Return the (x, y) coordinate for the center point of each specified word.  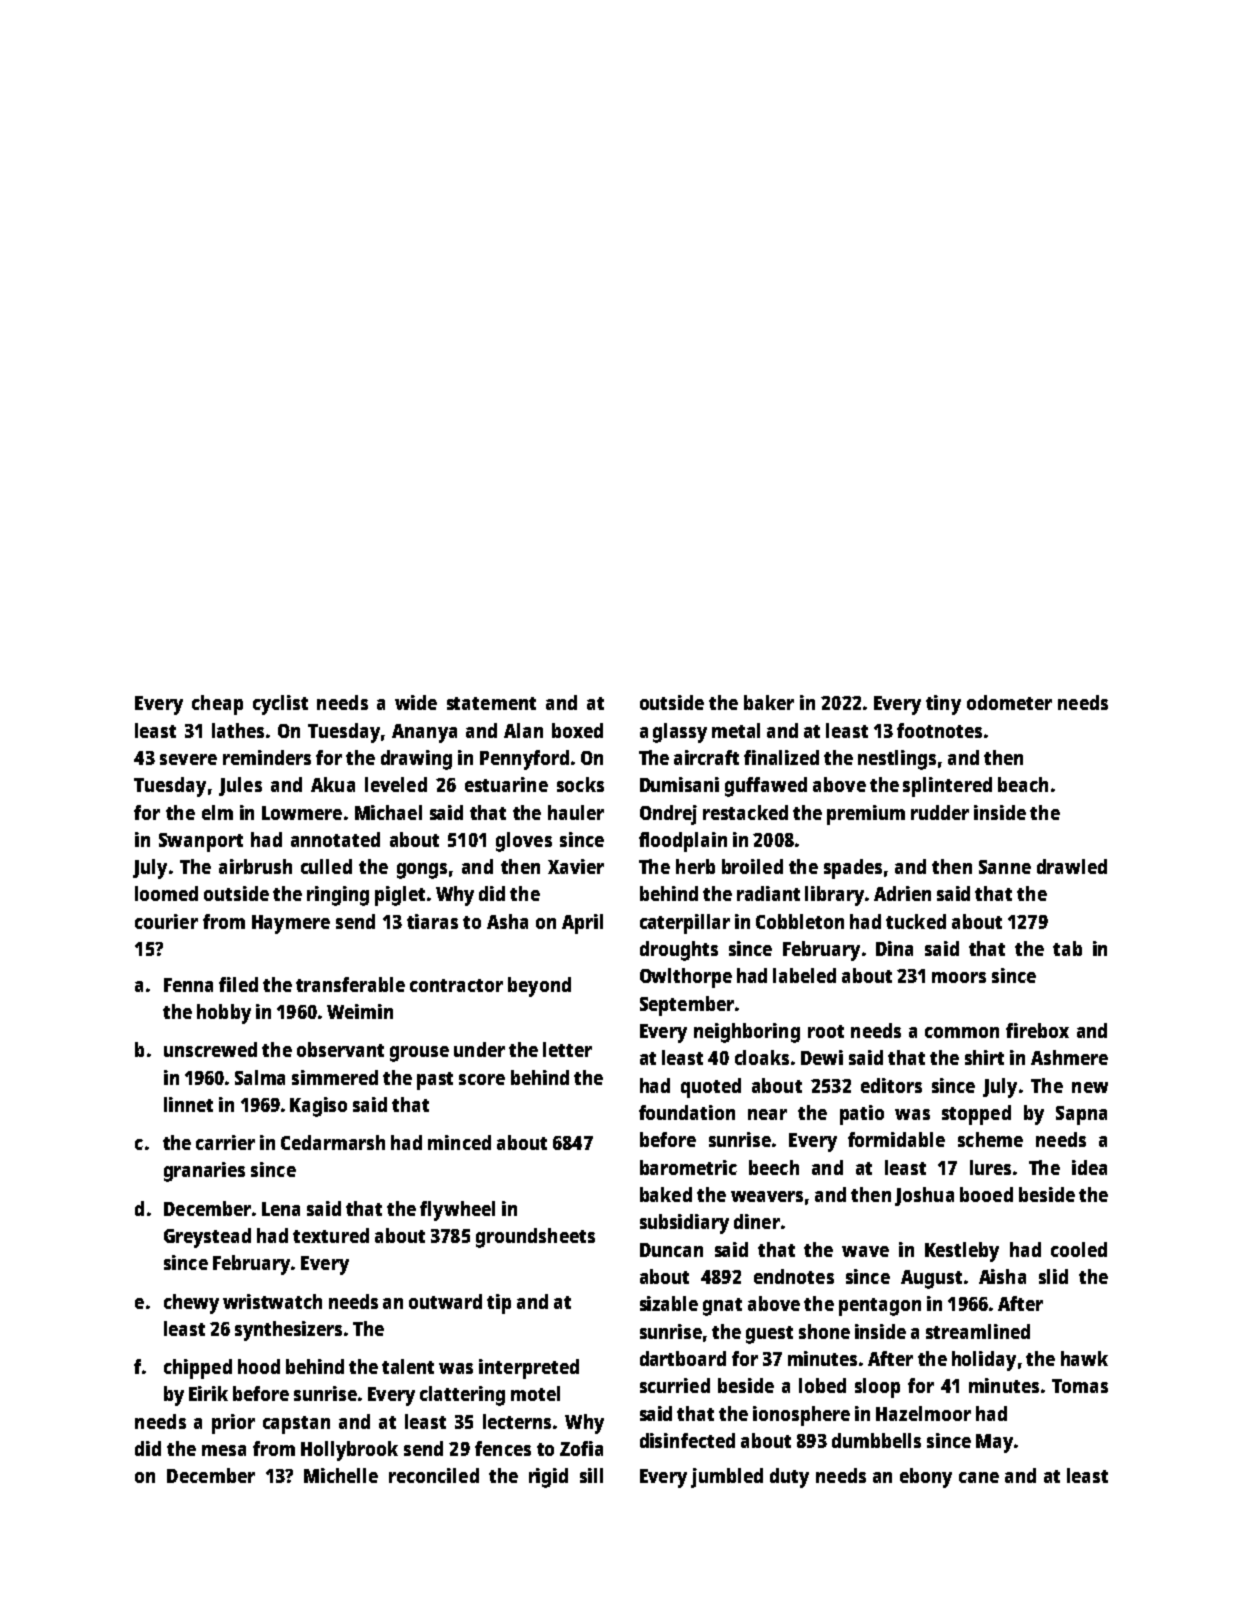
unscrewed (210, 1049)
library (834, 896)
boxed (577, 730)
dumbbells (876, 1440)
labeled (804, 975)
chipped (198, 1369)
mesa (224, 1450)
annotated (335, 839)
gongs (422, 871)
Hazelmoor (923, 1413)
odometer (1009, 702)
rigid (548, 1478)
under (479, 1049)
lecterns (517, 1421)
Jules (240, 786)
